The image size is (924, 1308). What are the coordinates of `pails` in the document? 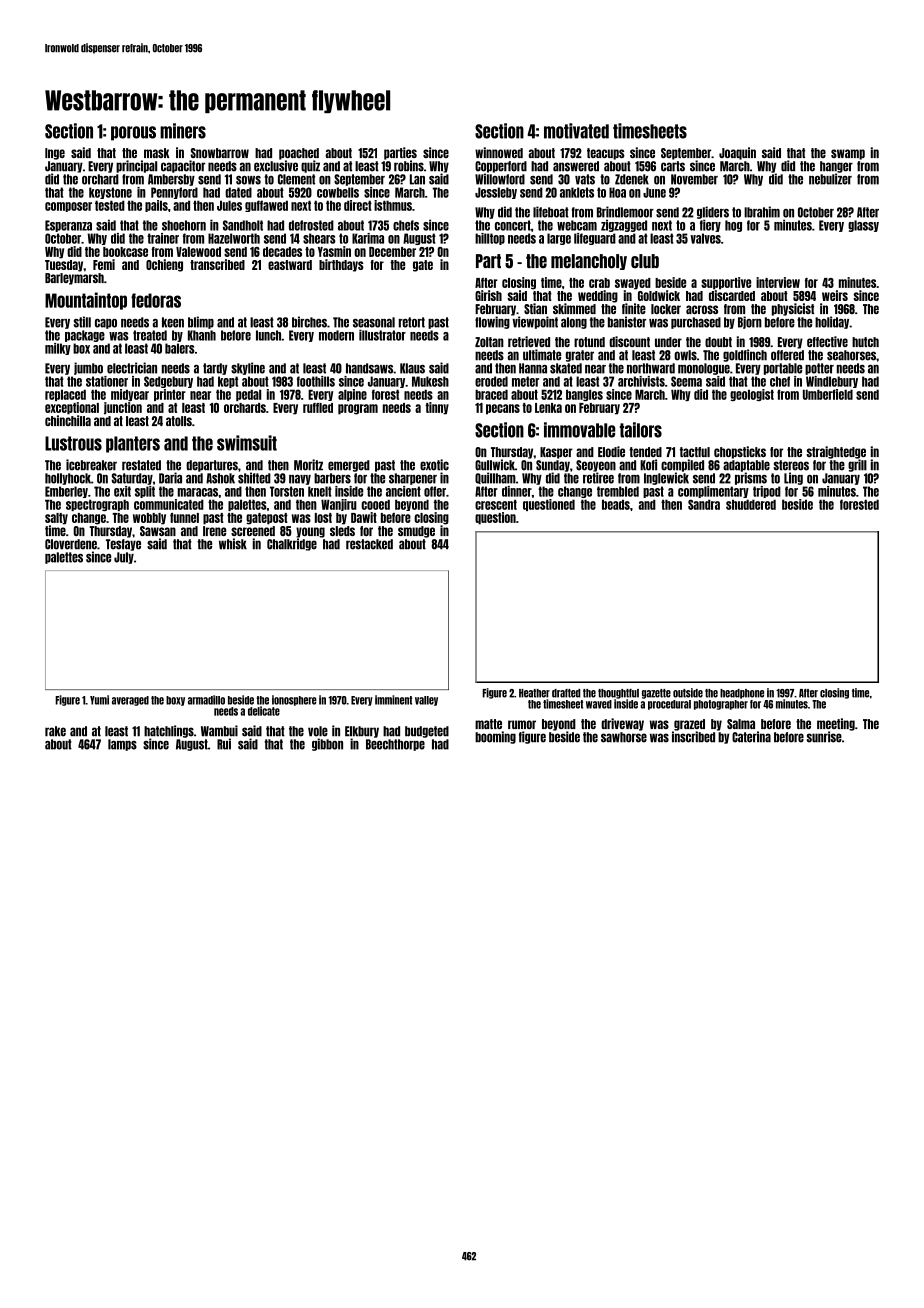 It's located at (156, 206).
